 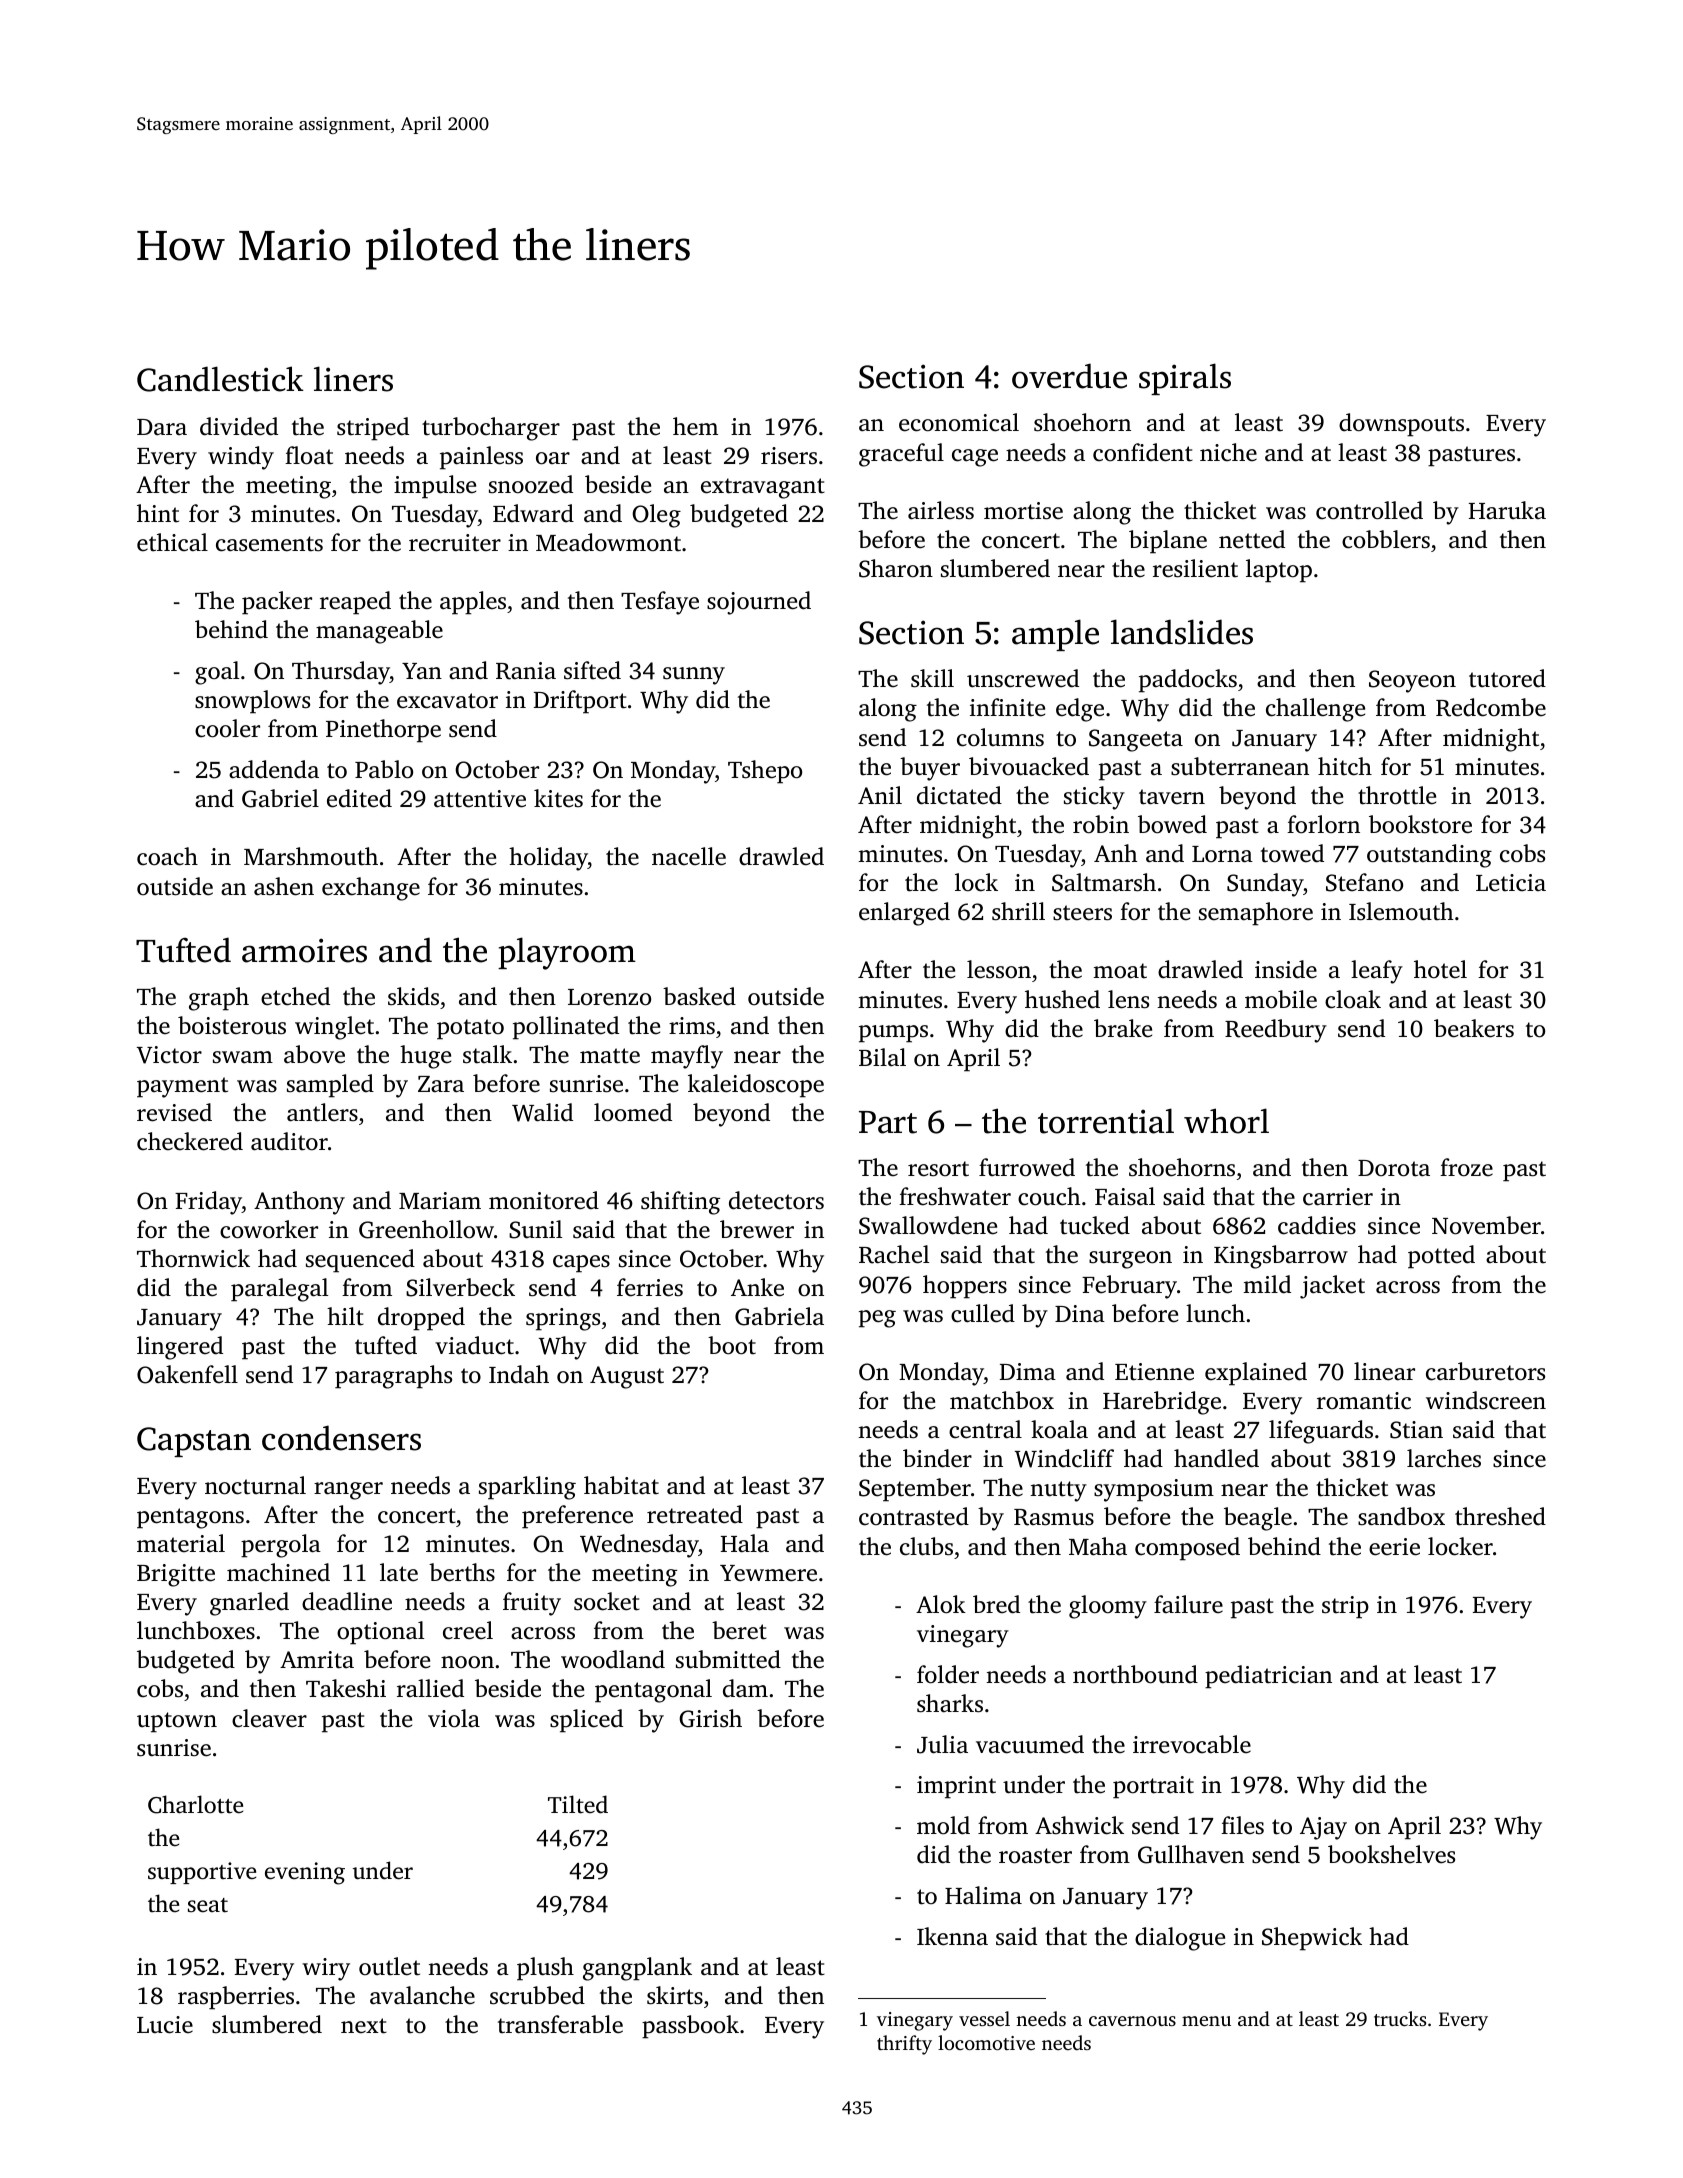 What do you see at coordinates (441, 1084) in the screenshot?
I see `Zara` at bounding box center [441, 1084].
